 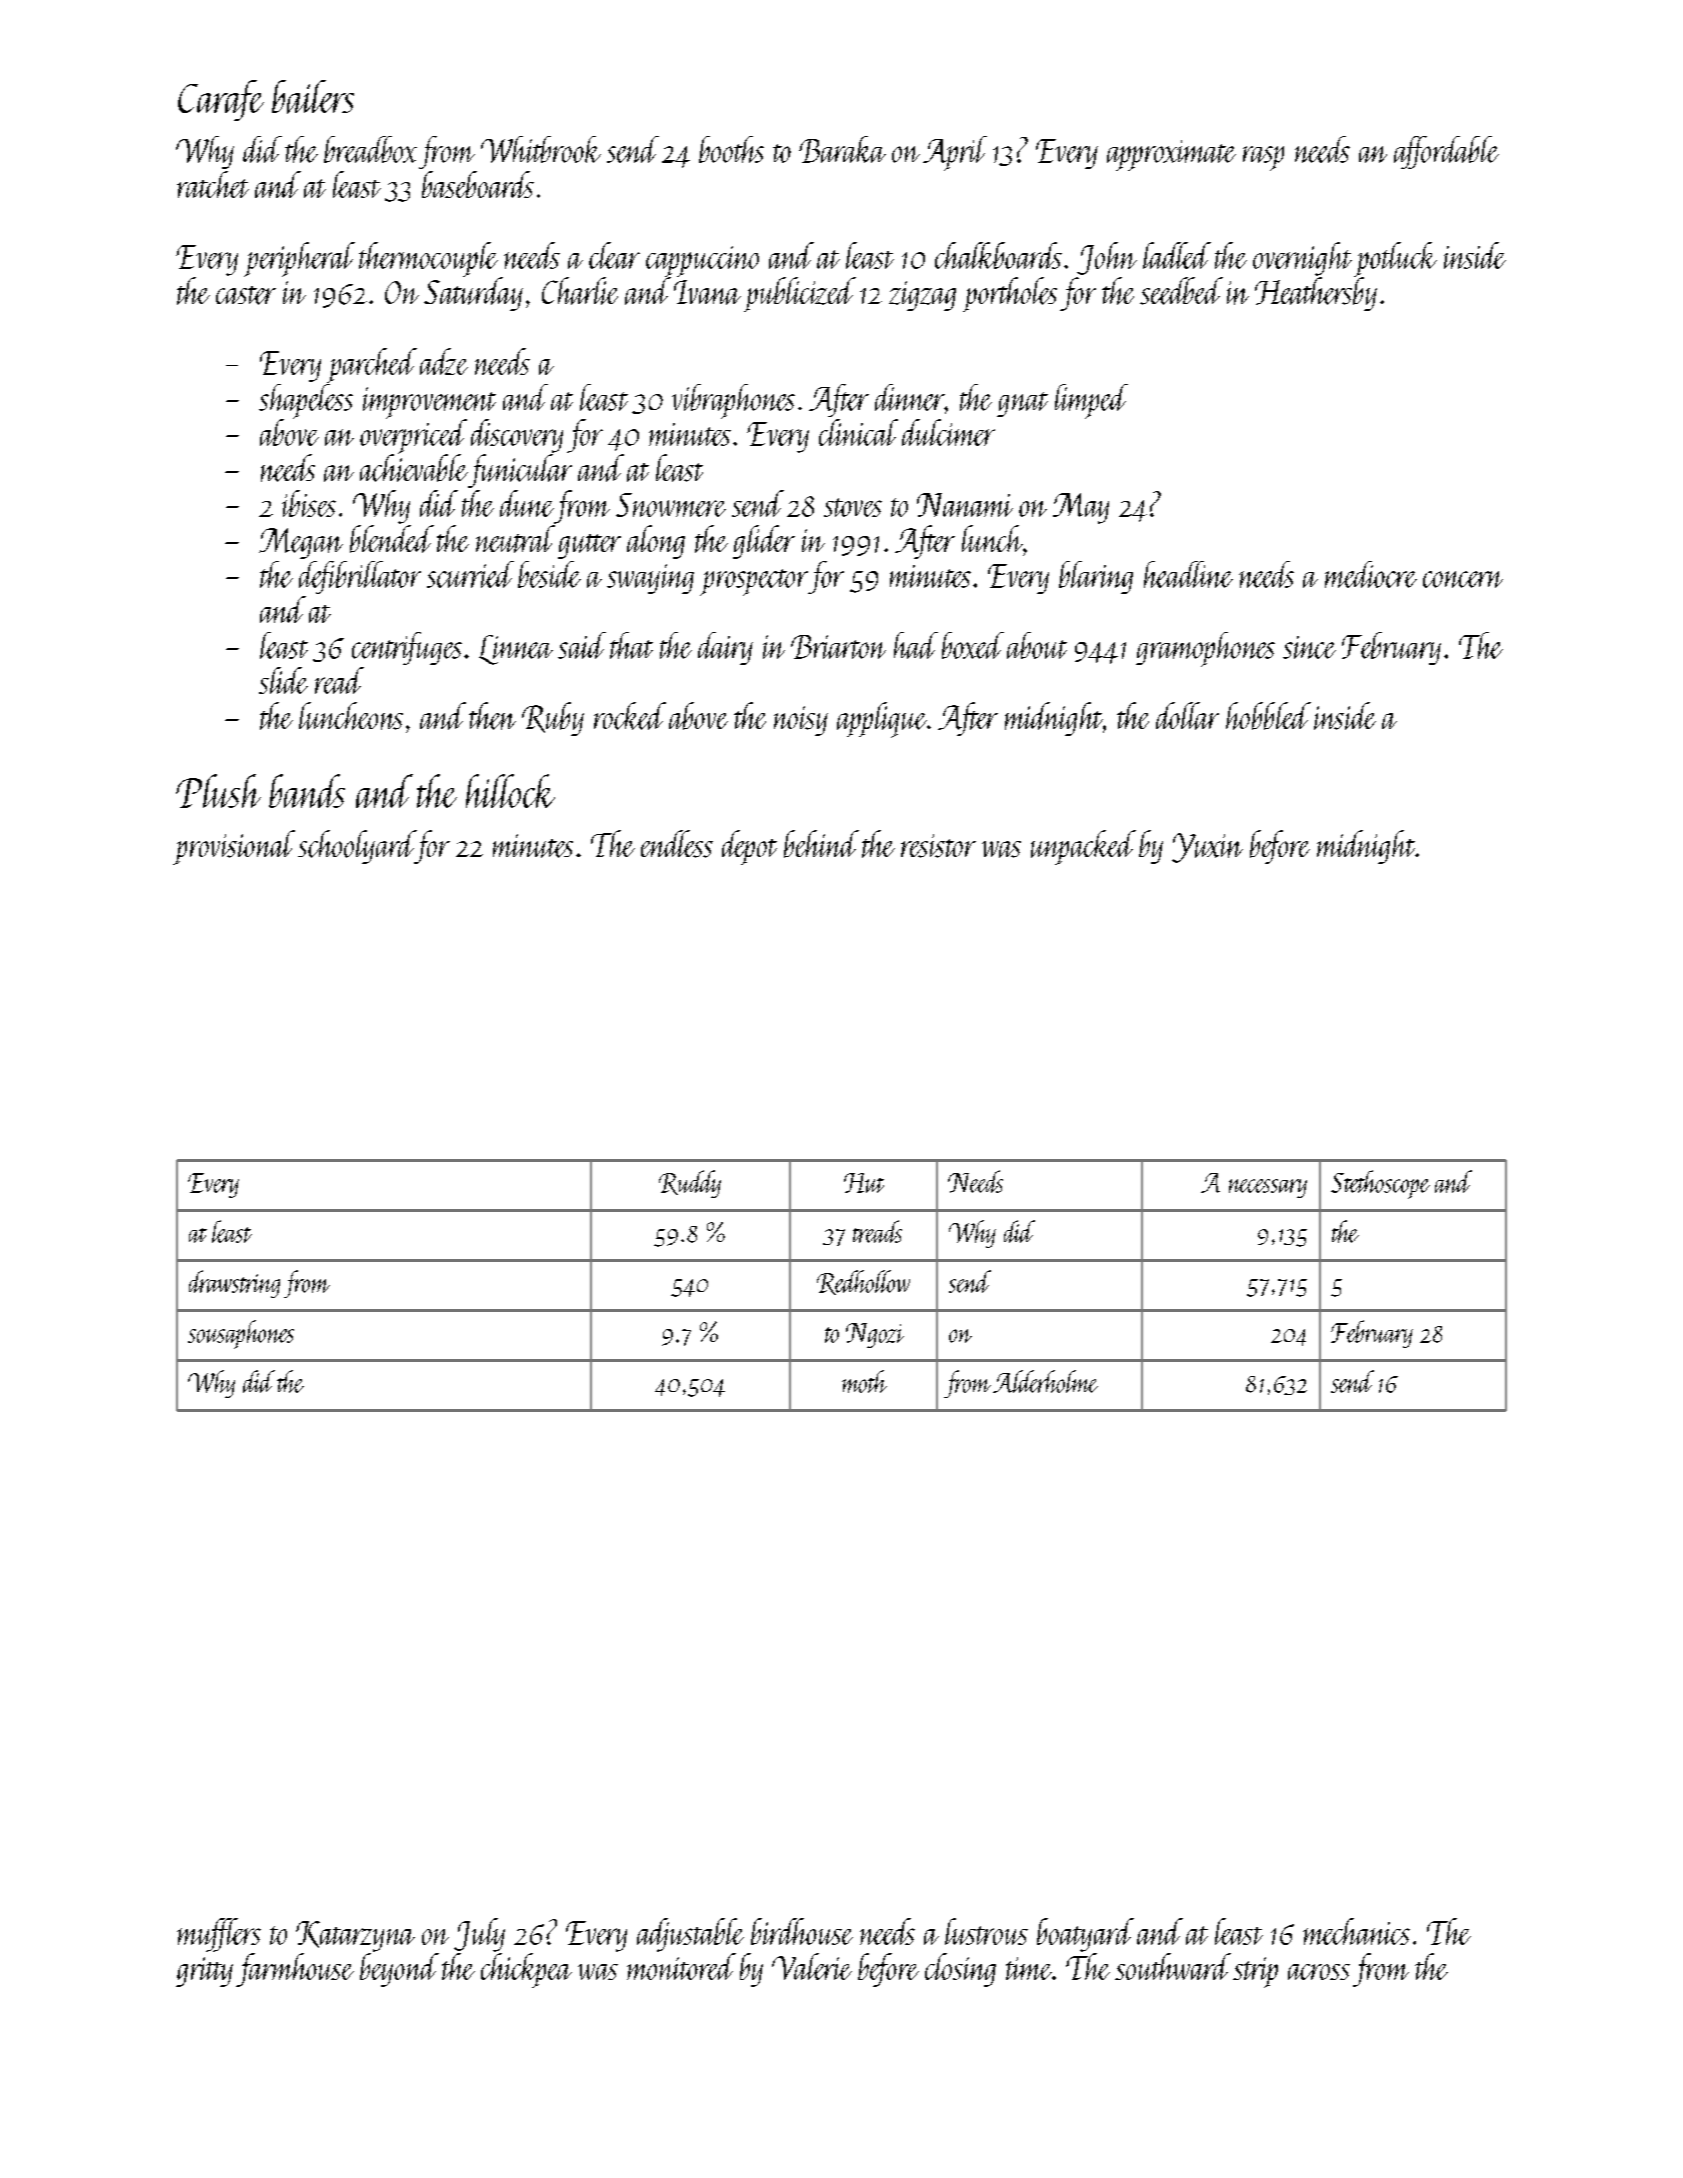 I want to click on headline, so click(x=1188, y=574).
